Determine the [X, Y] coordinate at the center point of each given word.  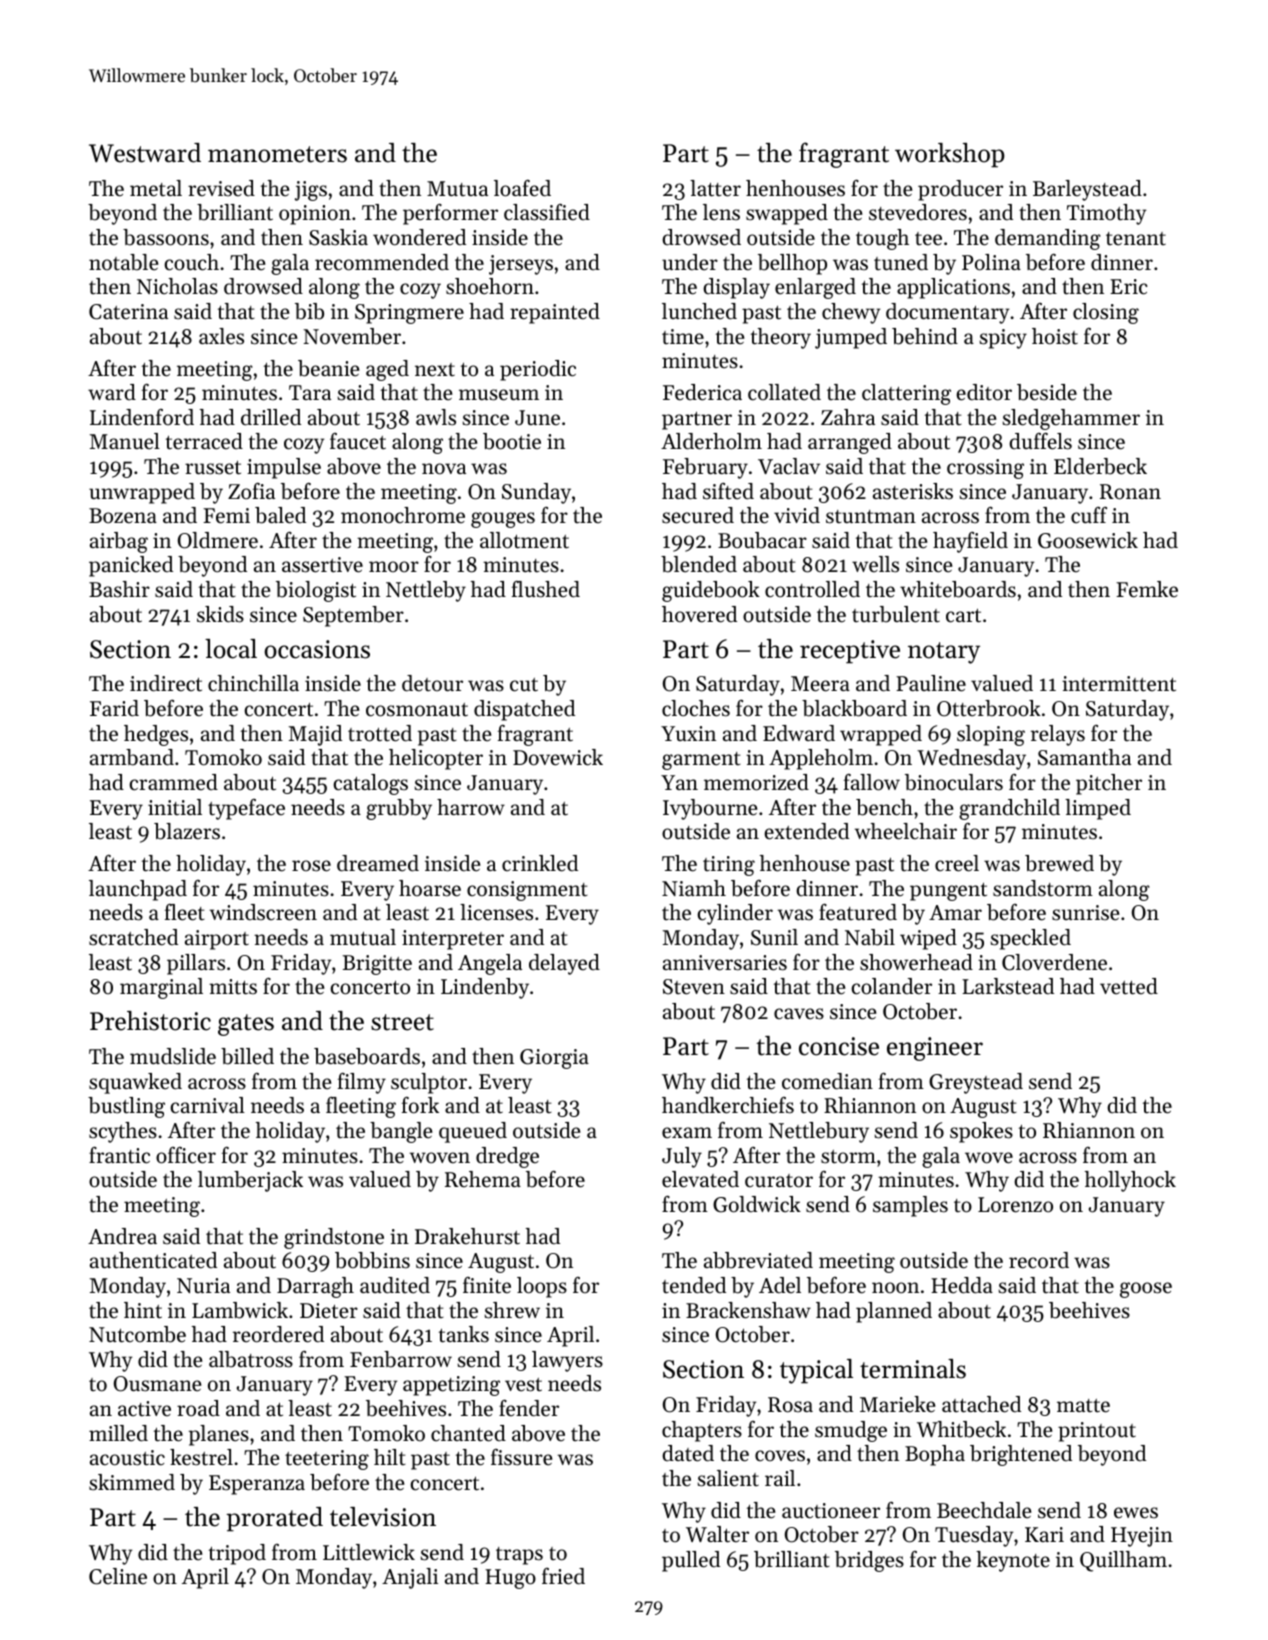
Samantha [1084, 757]
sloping [991, 735]
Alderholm [711, 441]
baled [280, 515]
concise [839, 1046]
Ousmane [157, 1384]
